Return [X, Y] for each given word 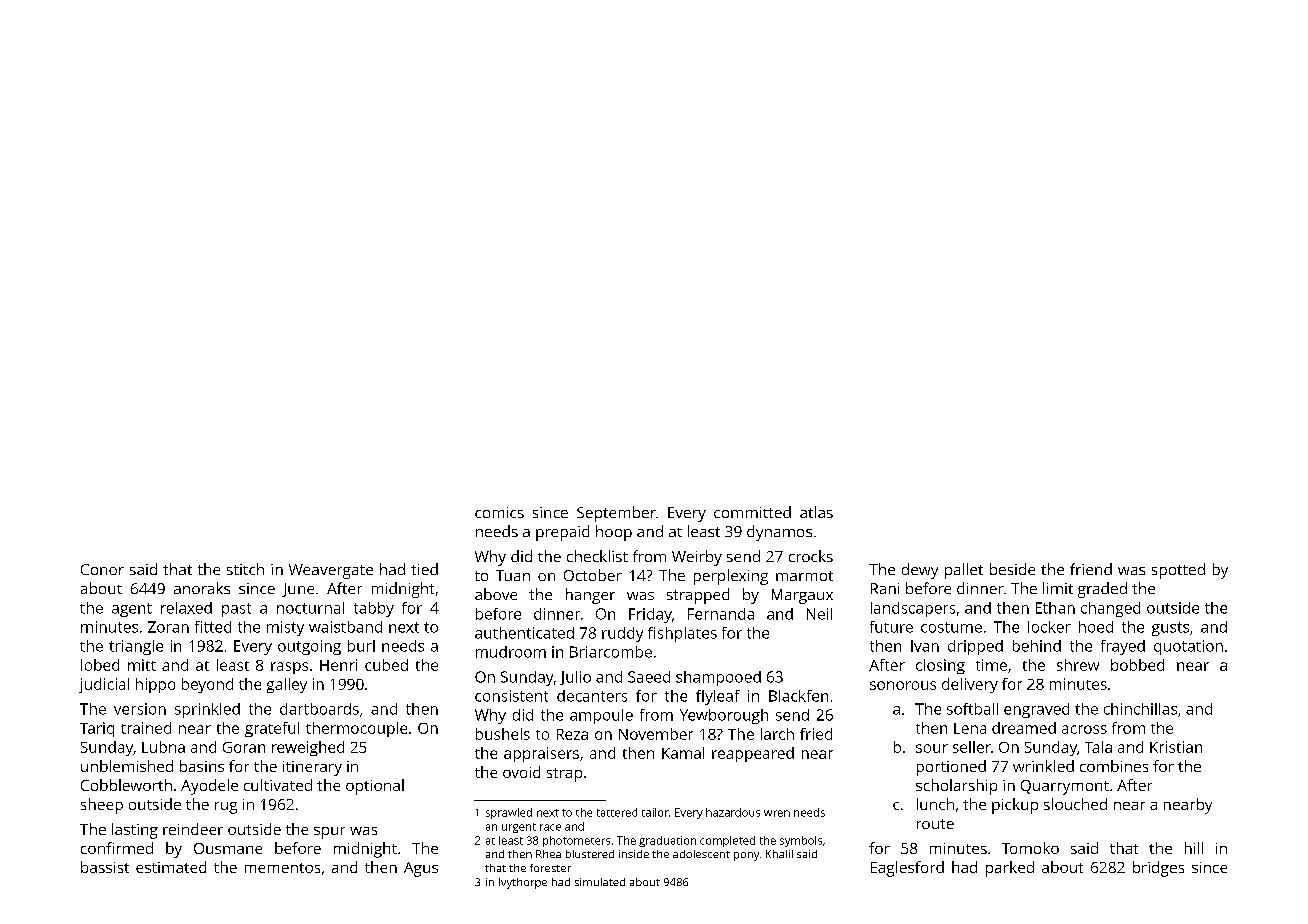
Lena [970, 728]
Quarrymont [1065, 787]
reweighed [308, 748]
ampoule [601, 716]
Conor [102, 569]
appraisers [541, 754]
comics [499, 512]
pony [746, 856]
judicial [104, 685]
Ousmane [228, 848]
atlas [816, 512]
